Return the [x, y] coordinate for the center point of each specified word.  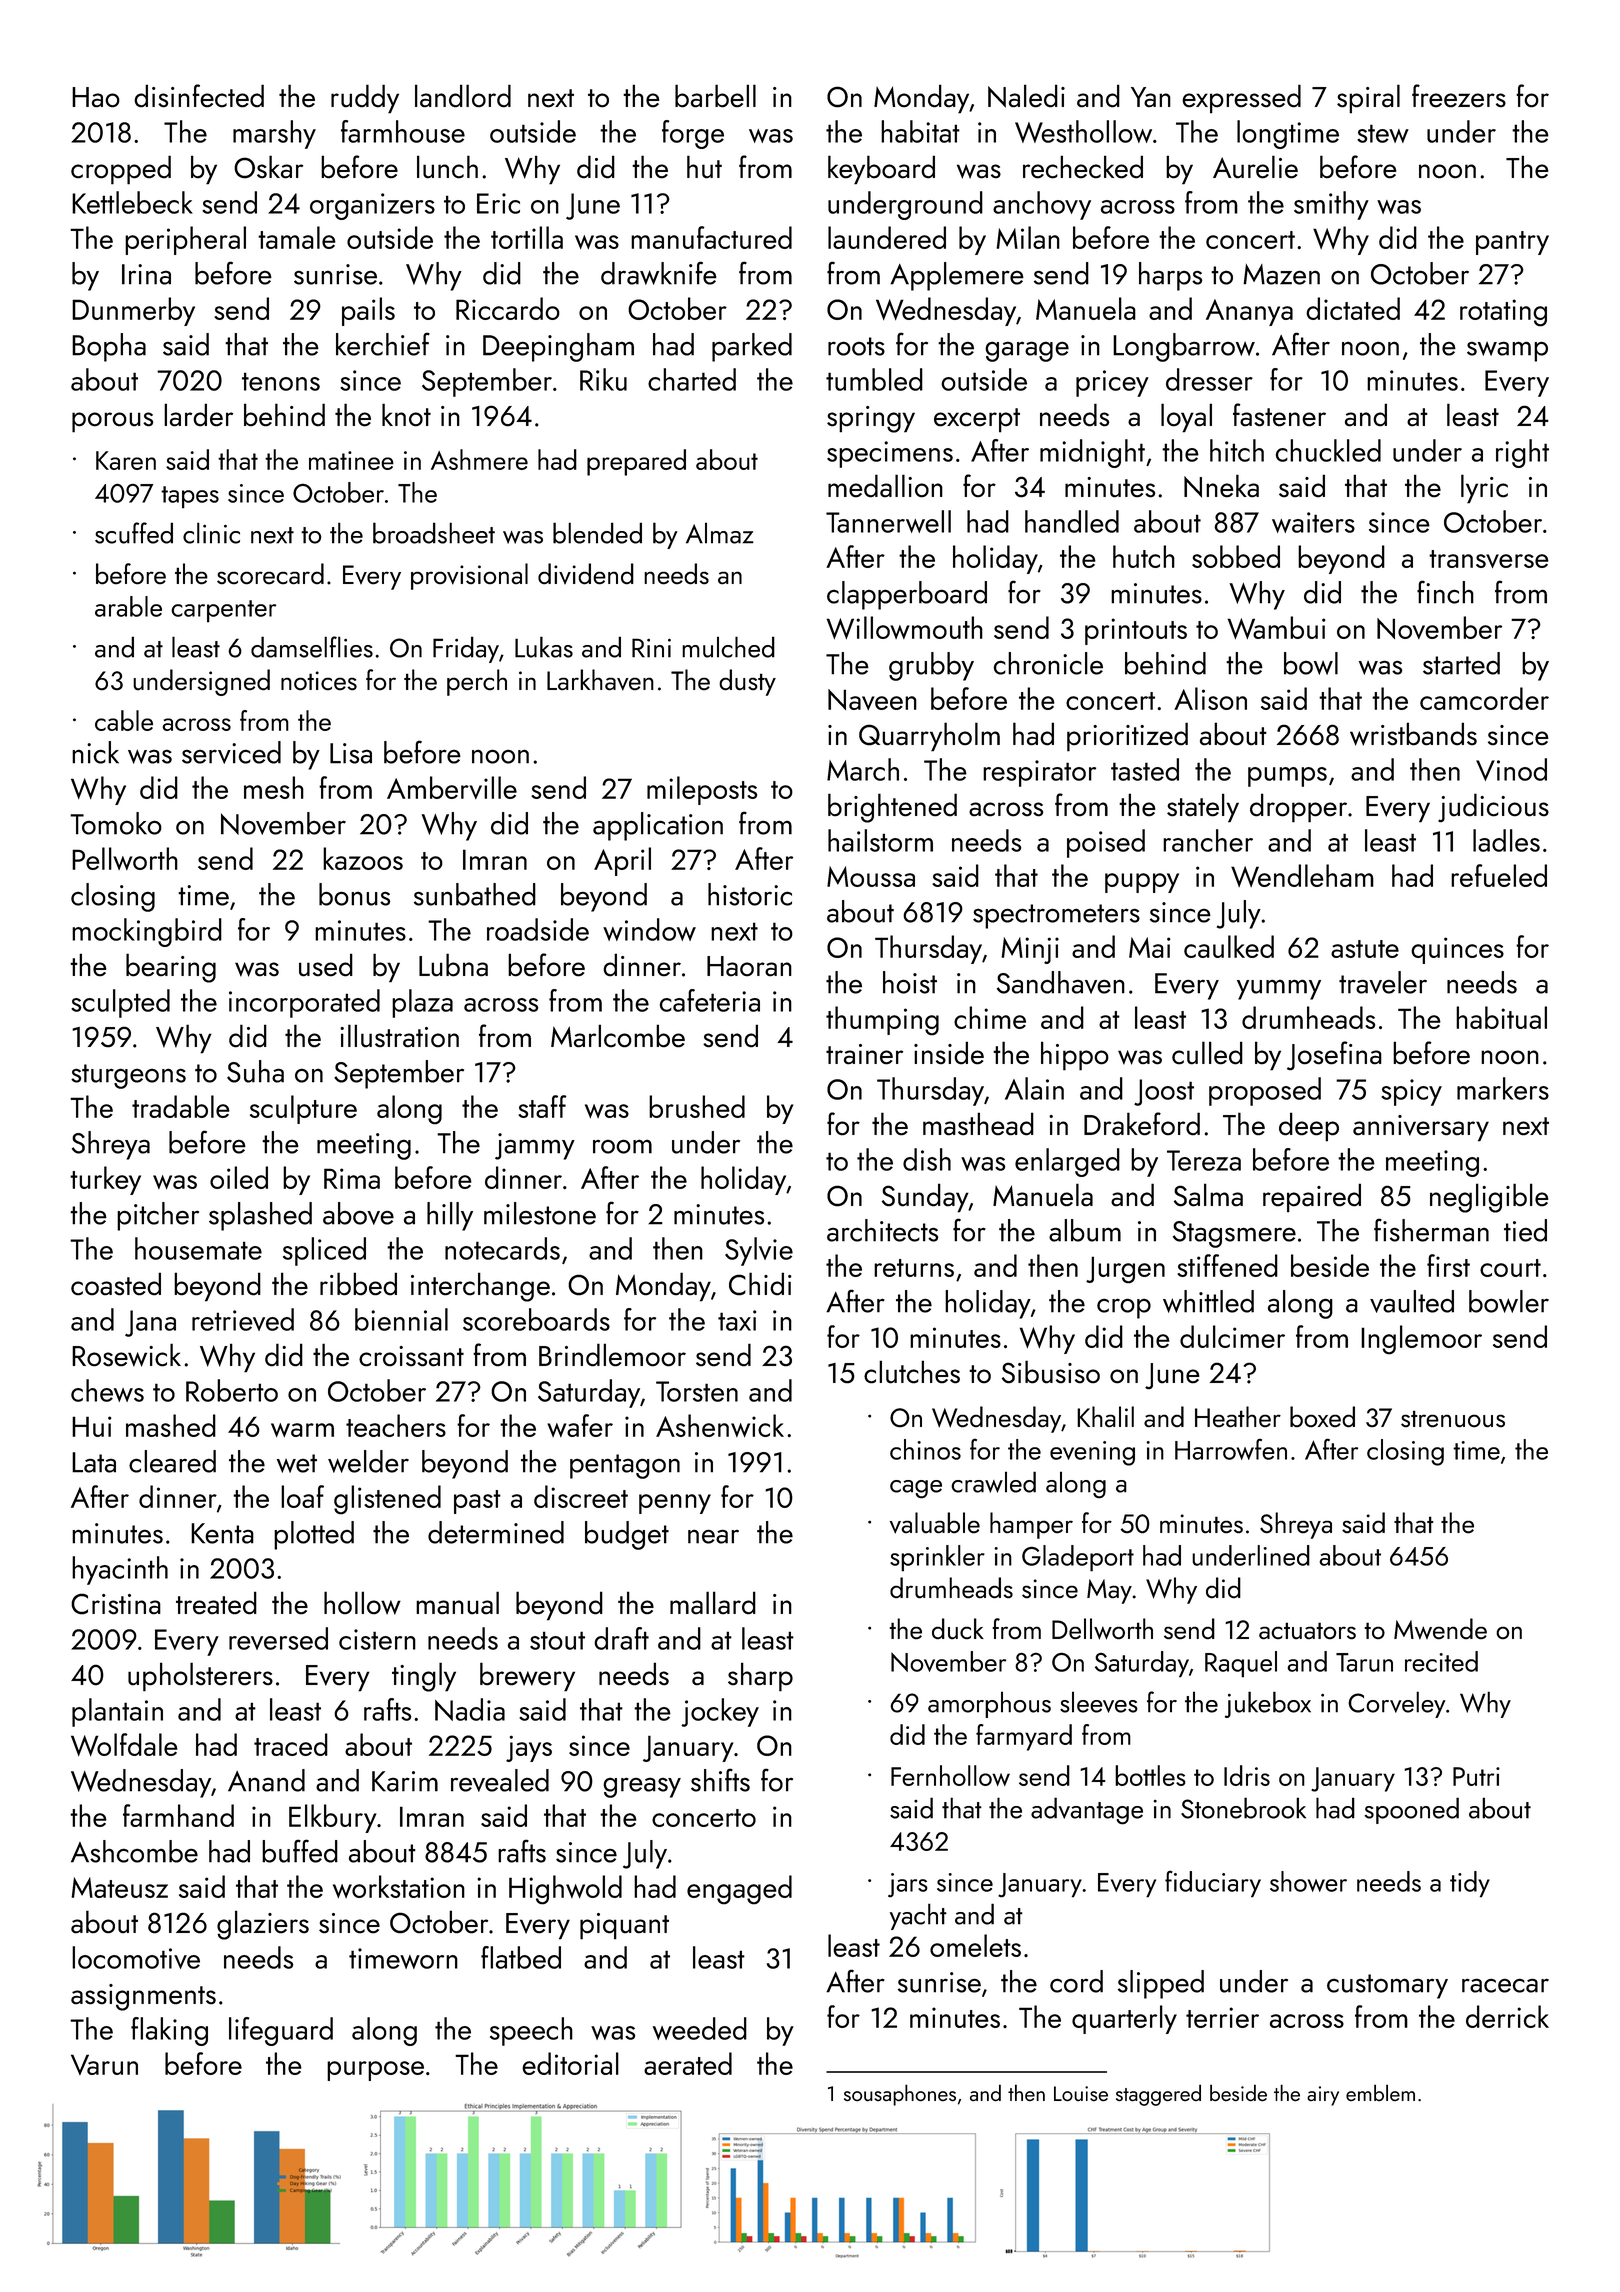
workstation [399, 1886]
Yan [1151, 97]
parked [752, 347]
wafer [580, 1425]
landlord [463, 95]
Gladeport [1078, 1558]
